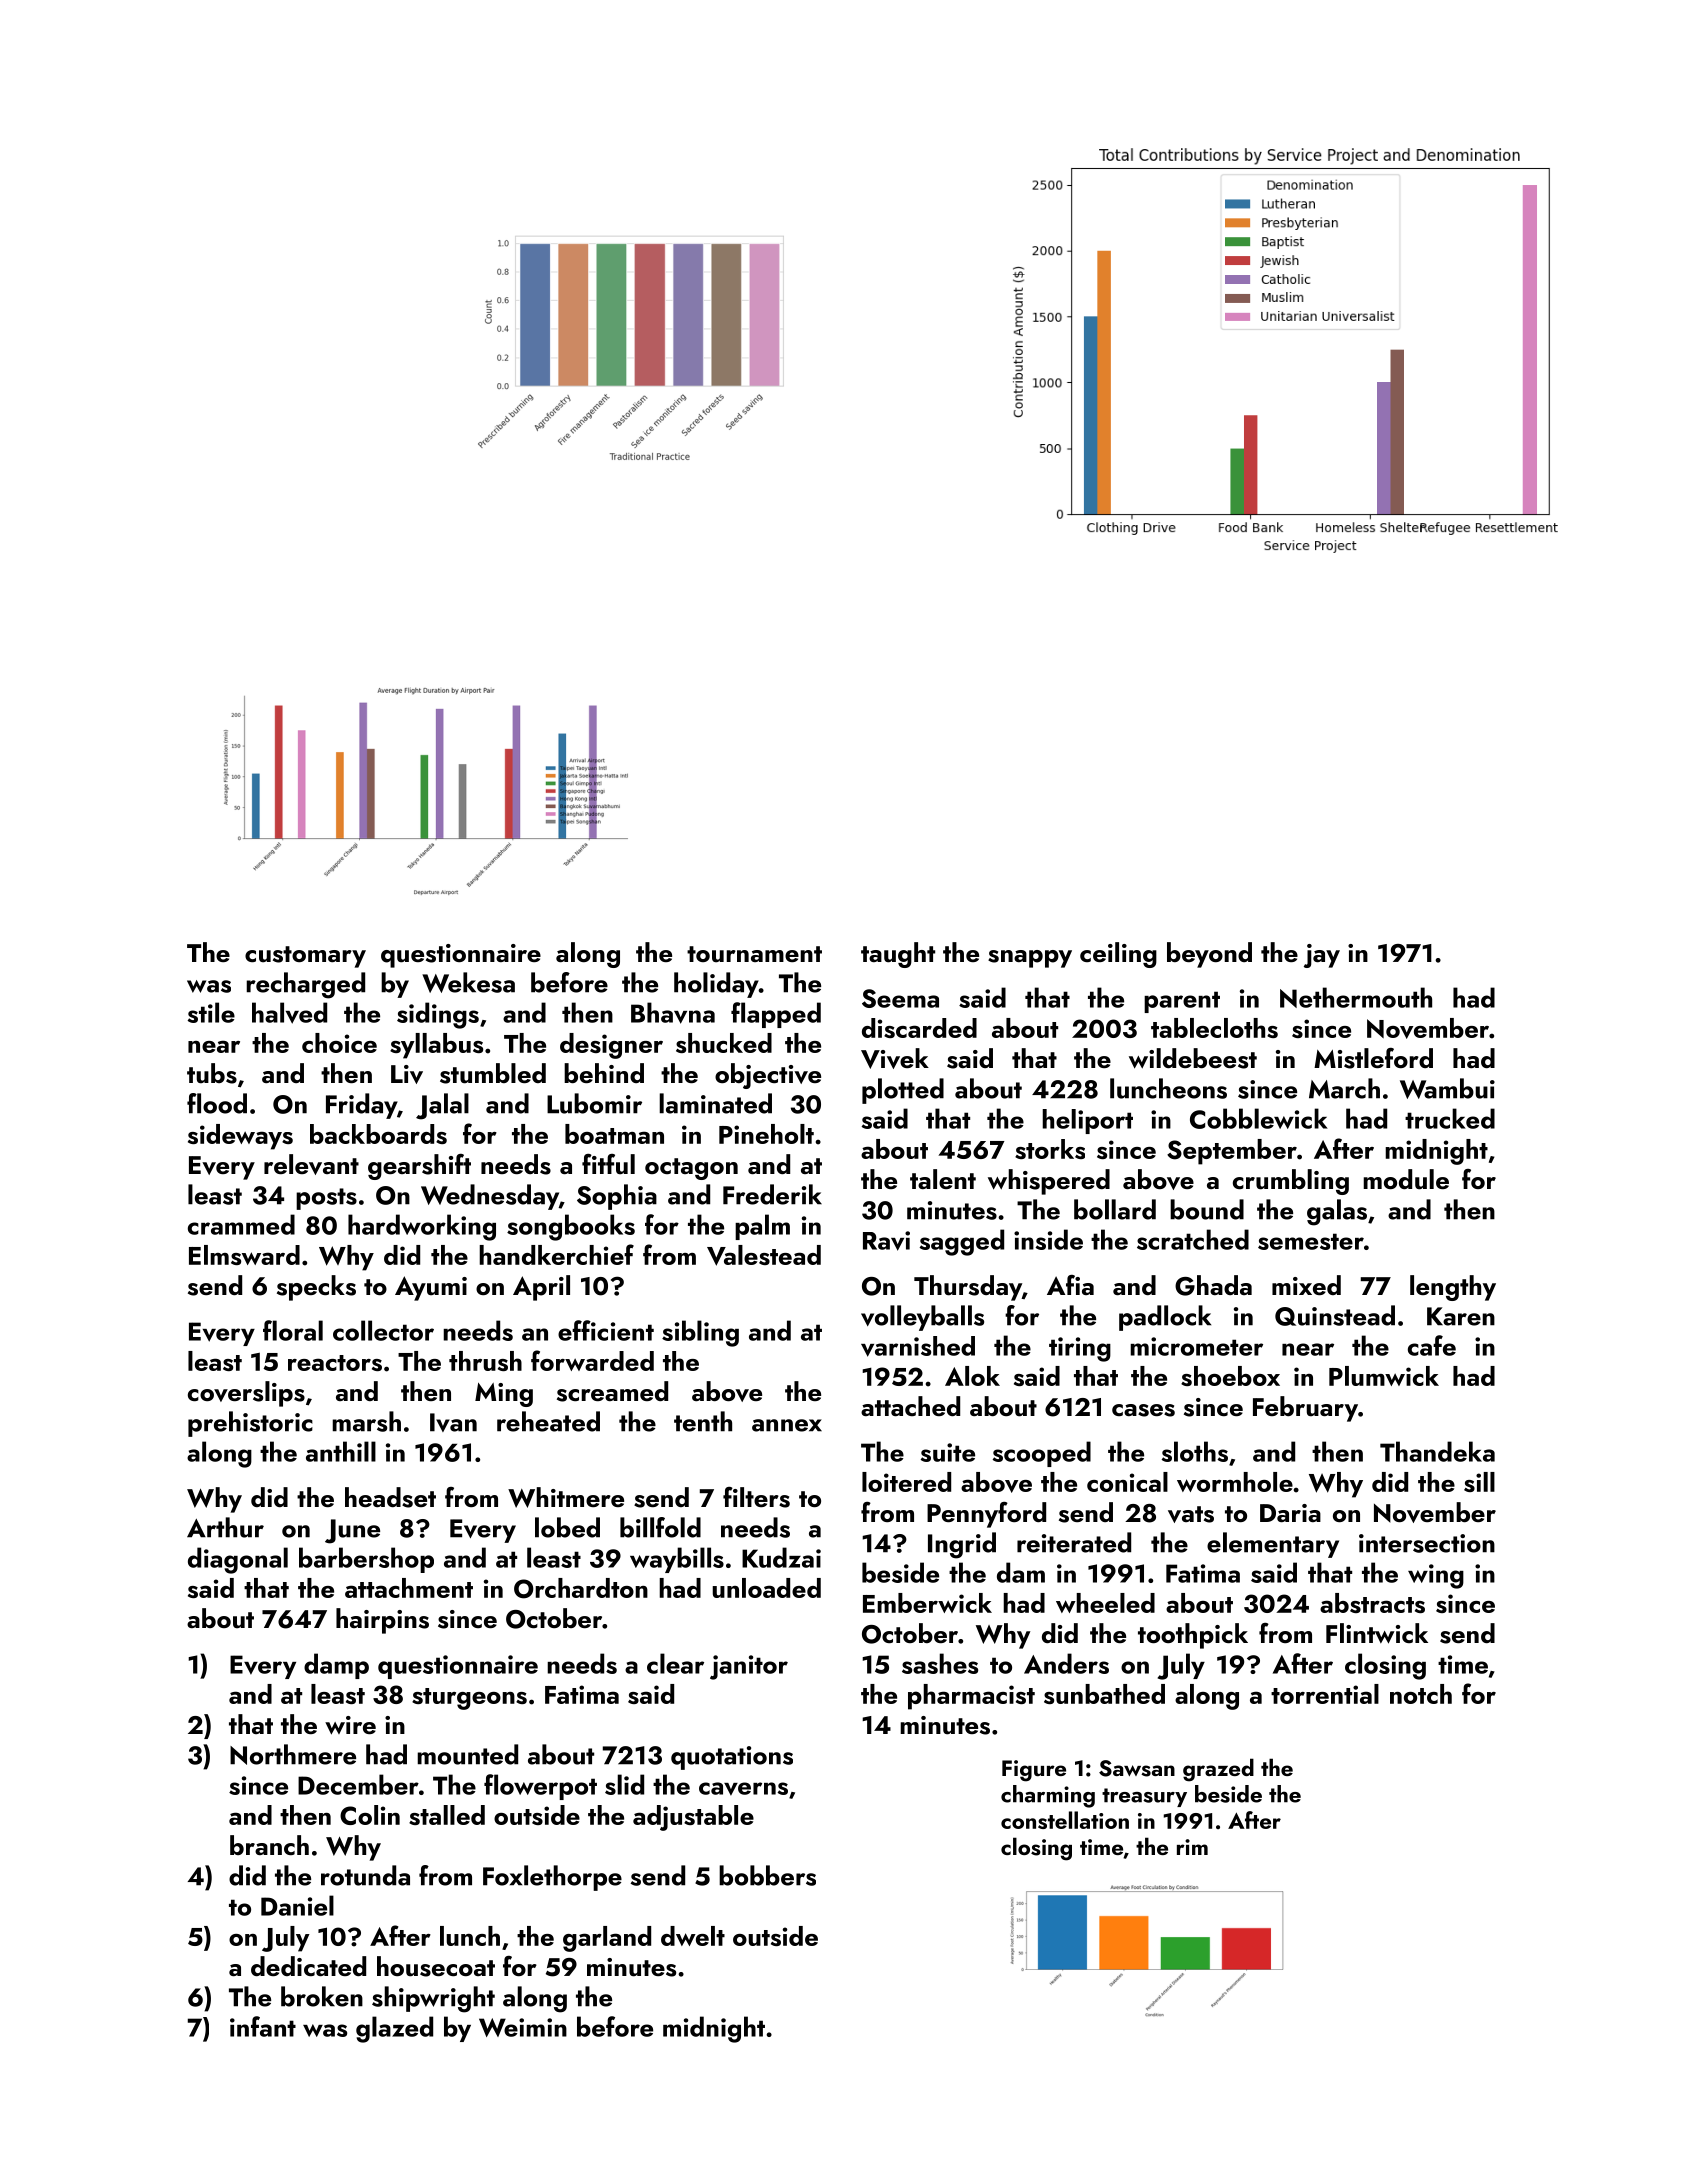 Image resolution: width=1683 pixels, height=2178 pixels. What do you see at coordinates (1193, 1058) in the image?
I see `wildebeest` at bounding box center [1193, 1058].
